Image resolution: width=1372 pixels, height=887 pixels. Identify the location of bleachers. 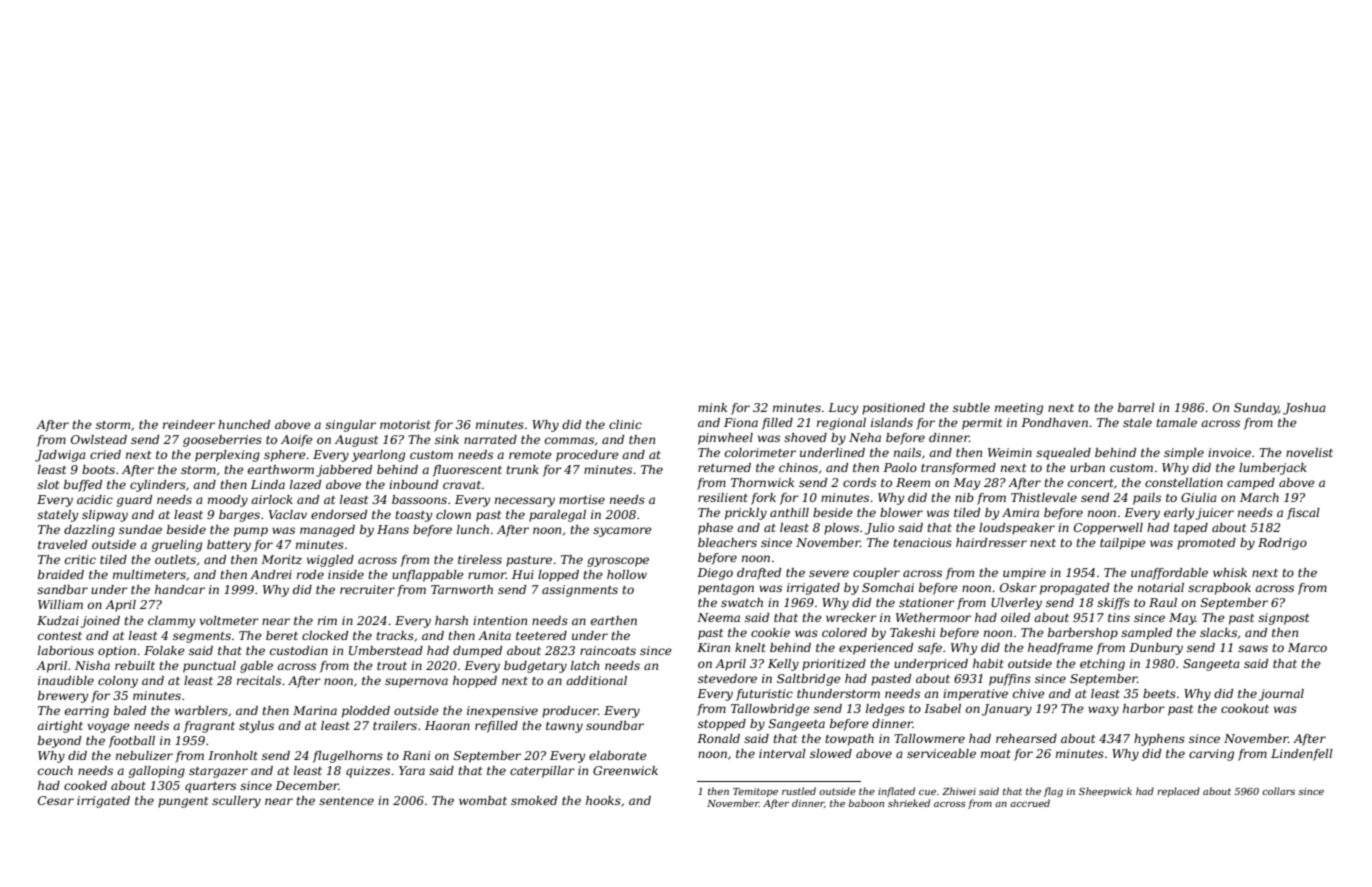
(727, 542).
